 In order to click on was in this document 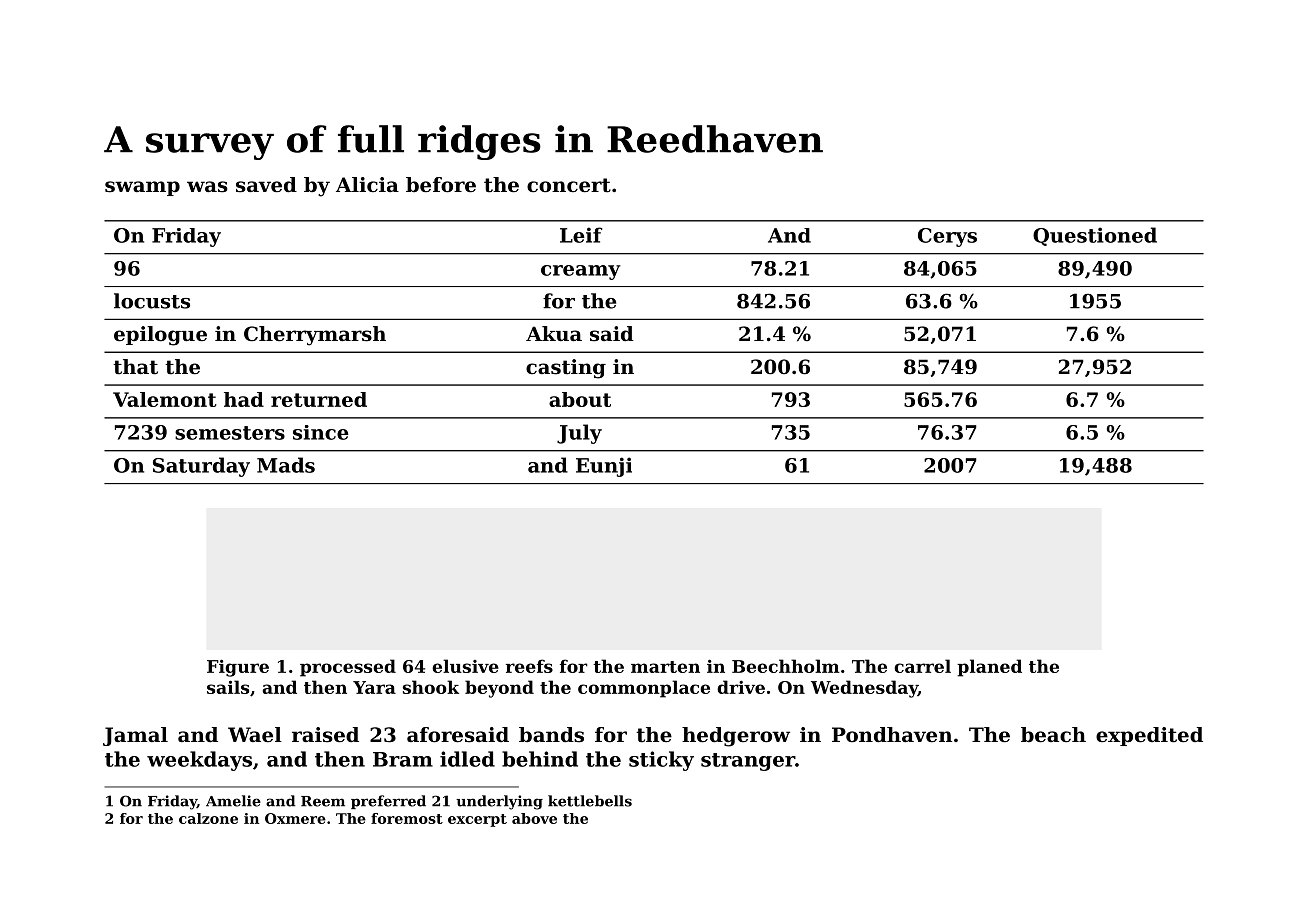, I will do `click(207, 187)`.
